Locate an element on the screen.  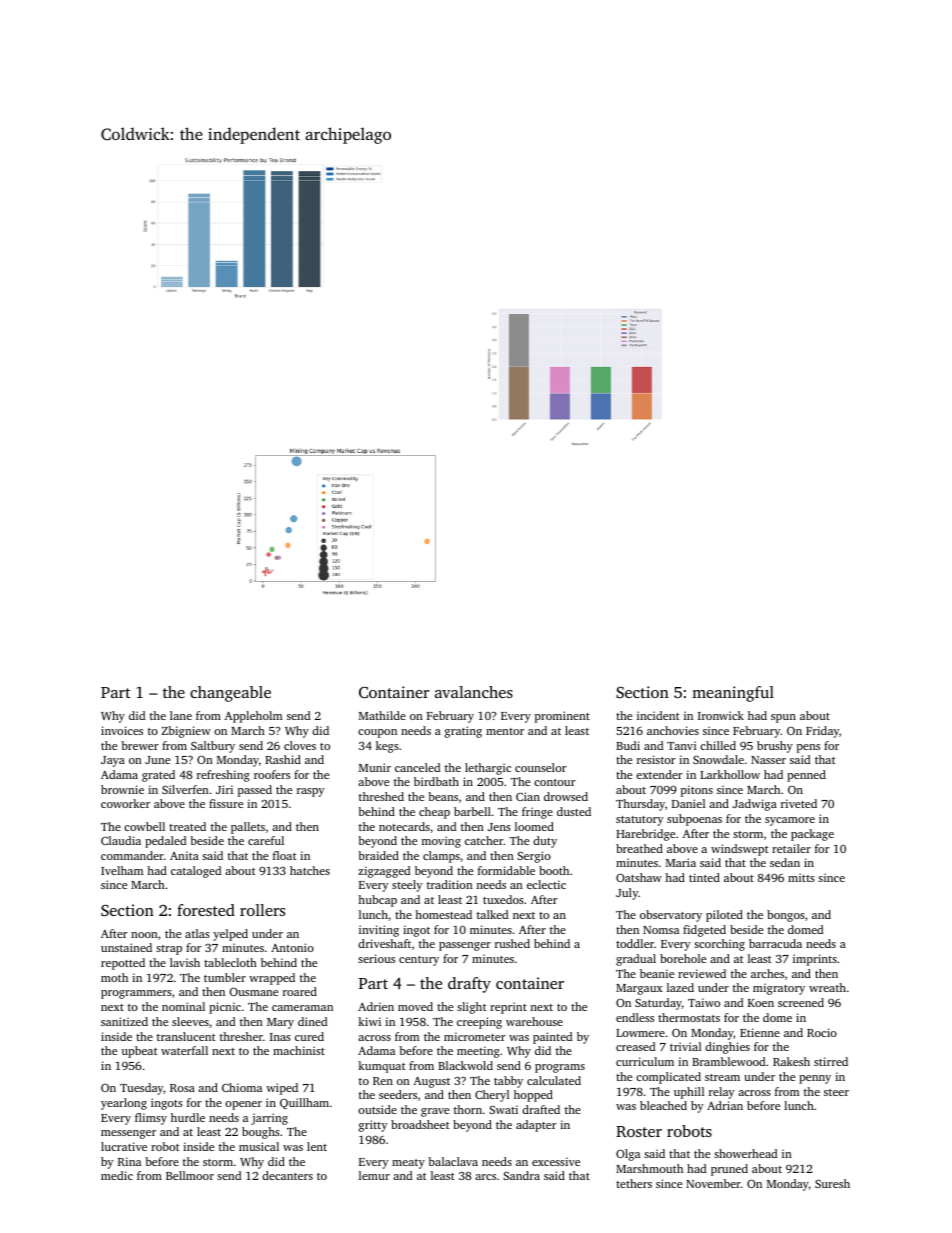
statutory is located at coordinates (640, 821).
